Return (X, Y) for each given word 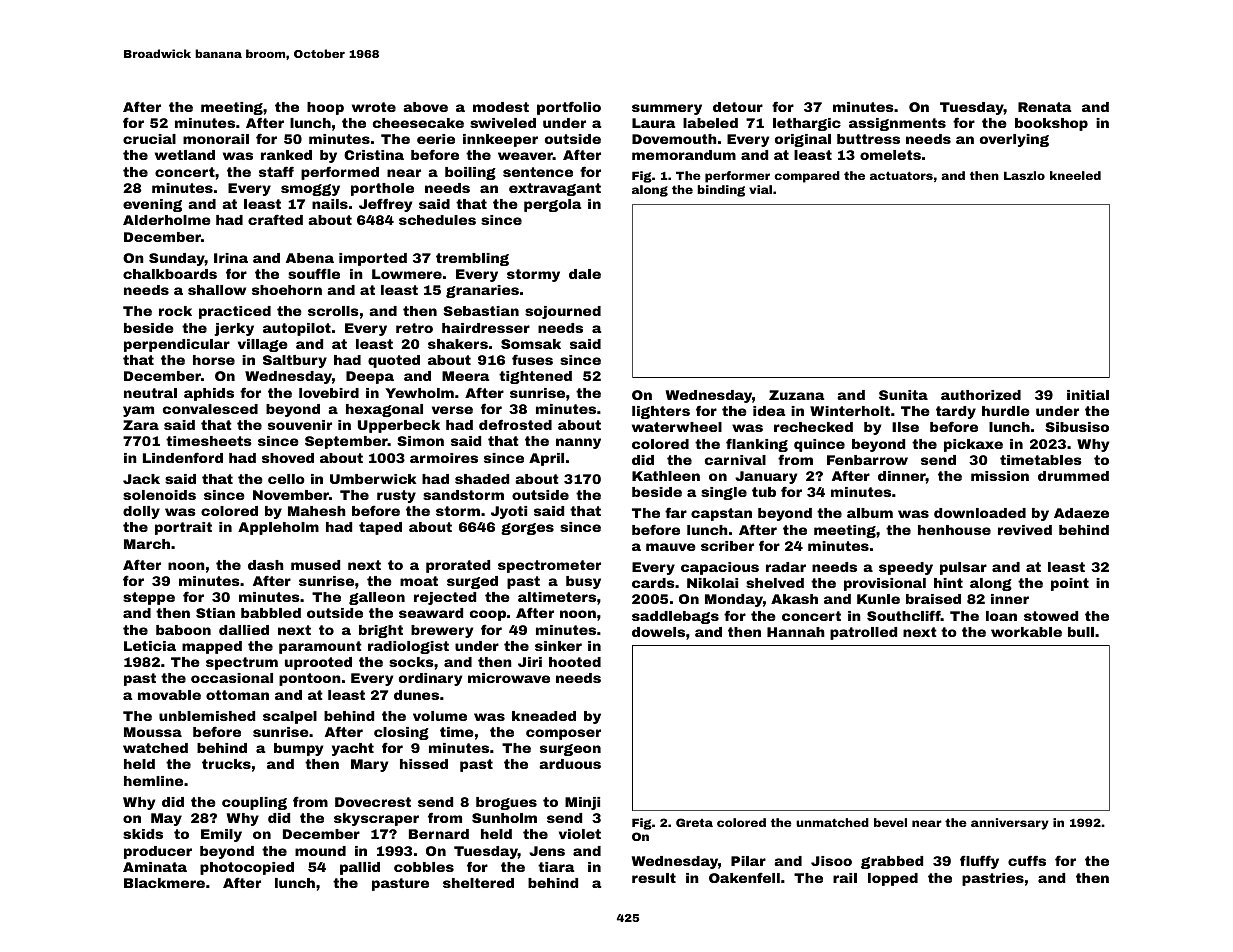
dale (585, 274)
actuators (901, 175)
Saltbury (295, 361)
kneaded (544, 716)
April (546, 459)
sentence (538, 172)
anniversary (1010, 824)
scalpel (290, 717)
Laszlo (1024, 175)
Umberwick (373, 479)
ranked (286, 155)
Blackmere (164, 883)
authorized (981, 395)
